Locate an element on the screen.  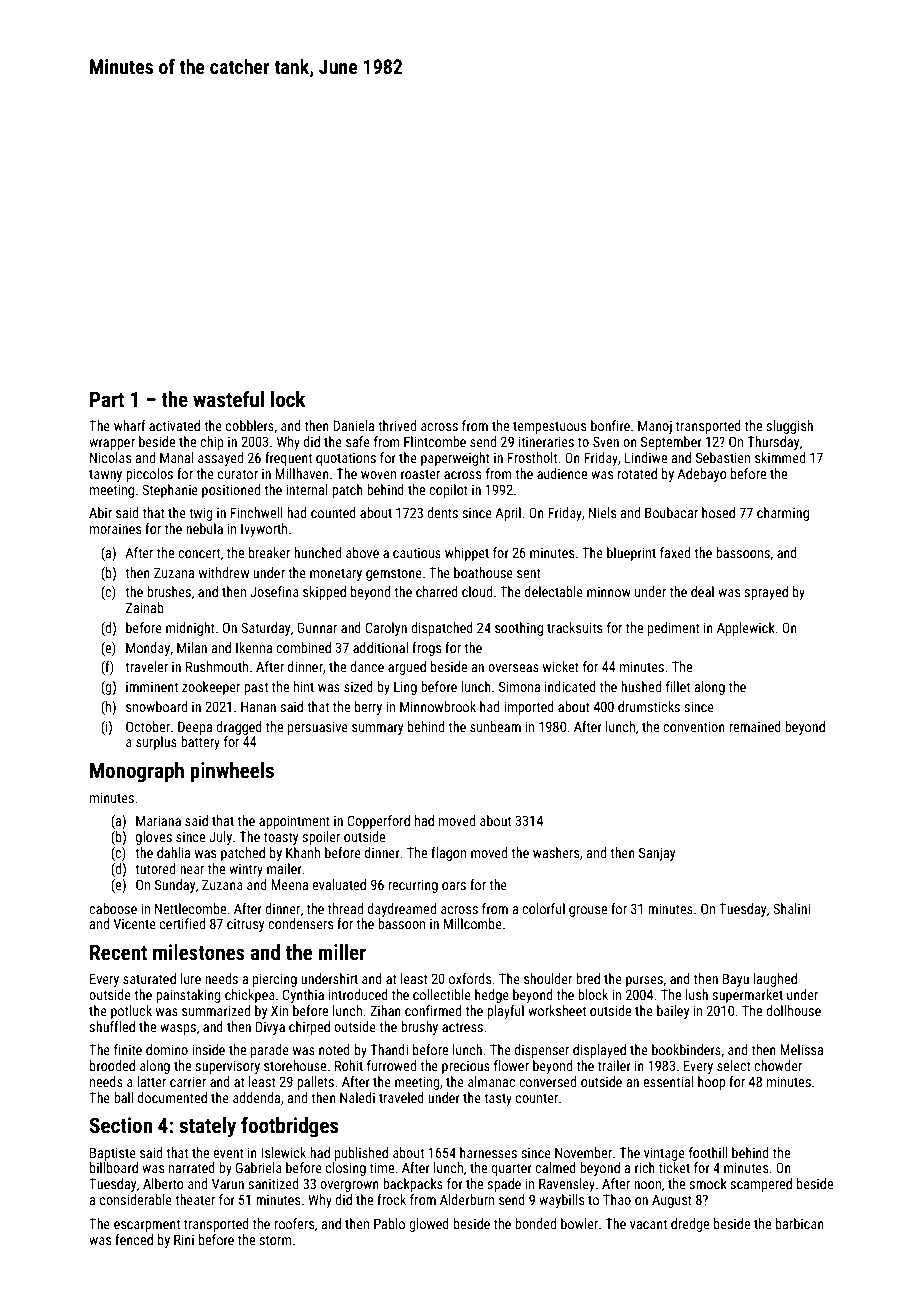
summary is located at coordinates (377, 729).
